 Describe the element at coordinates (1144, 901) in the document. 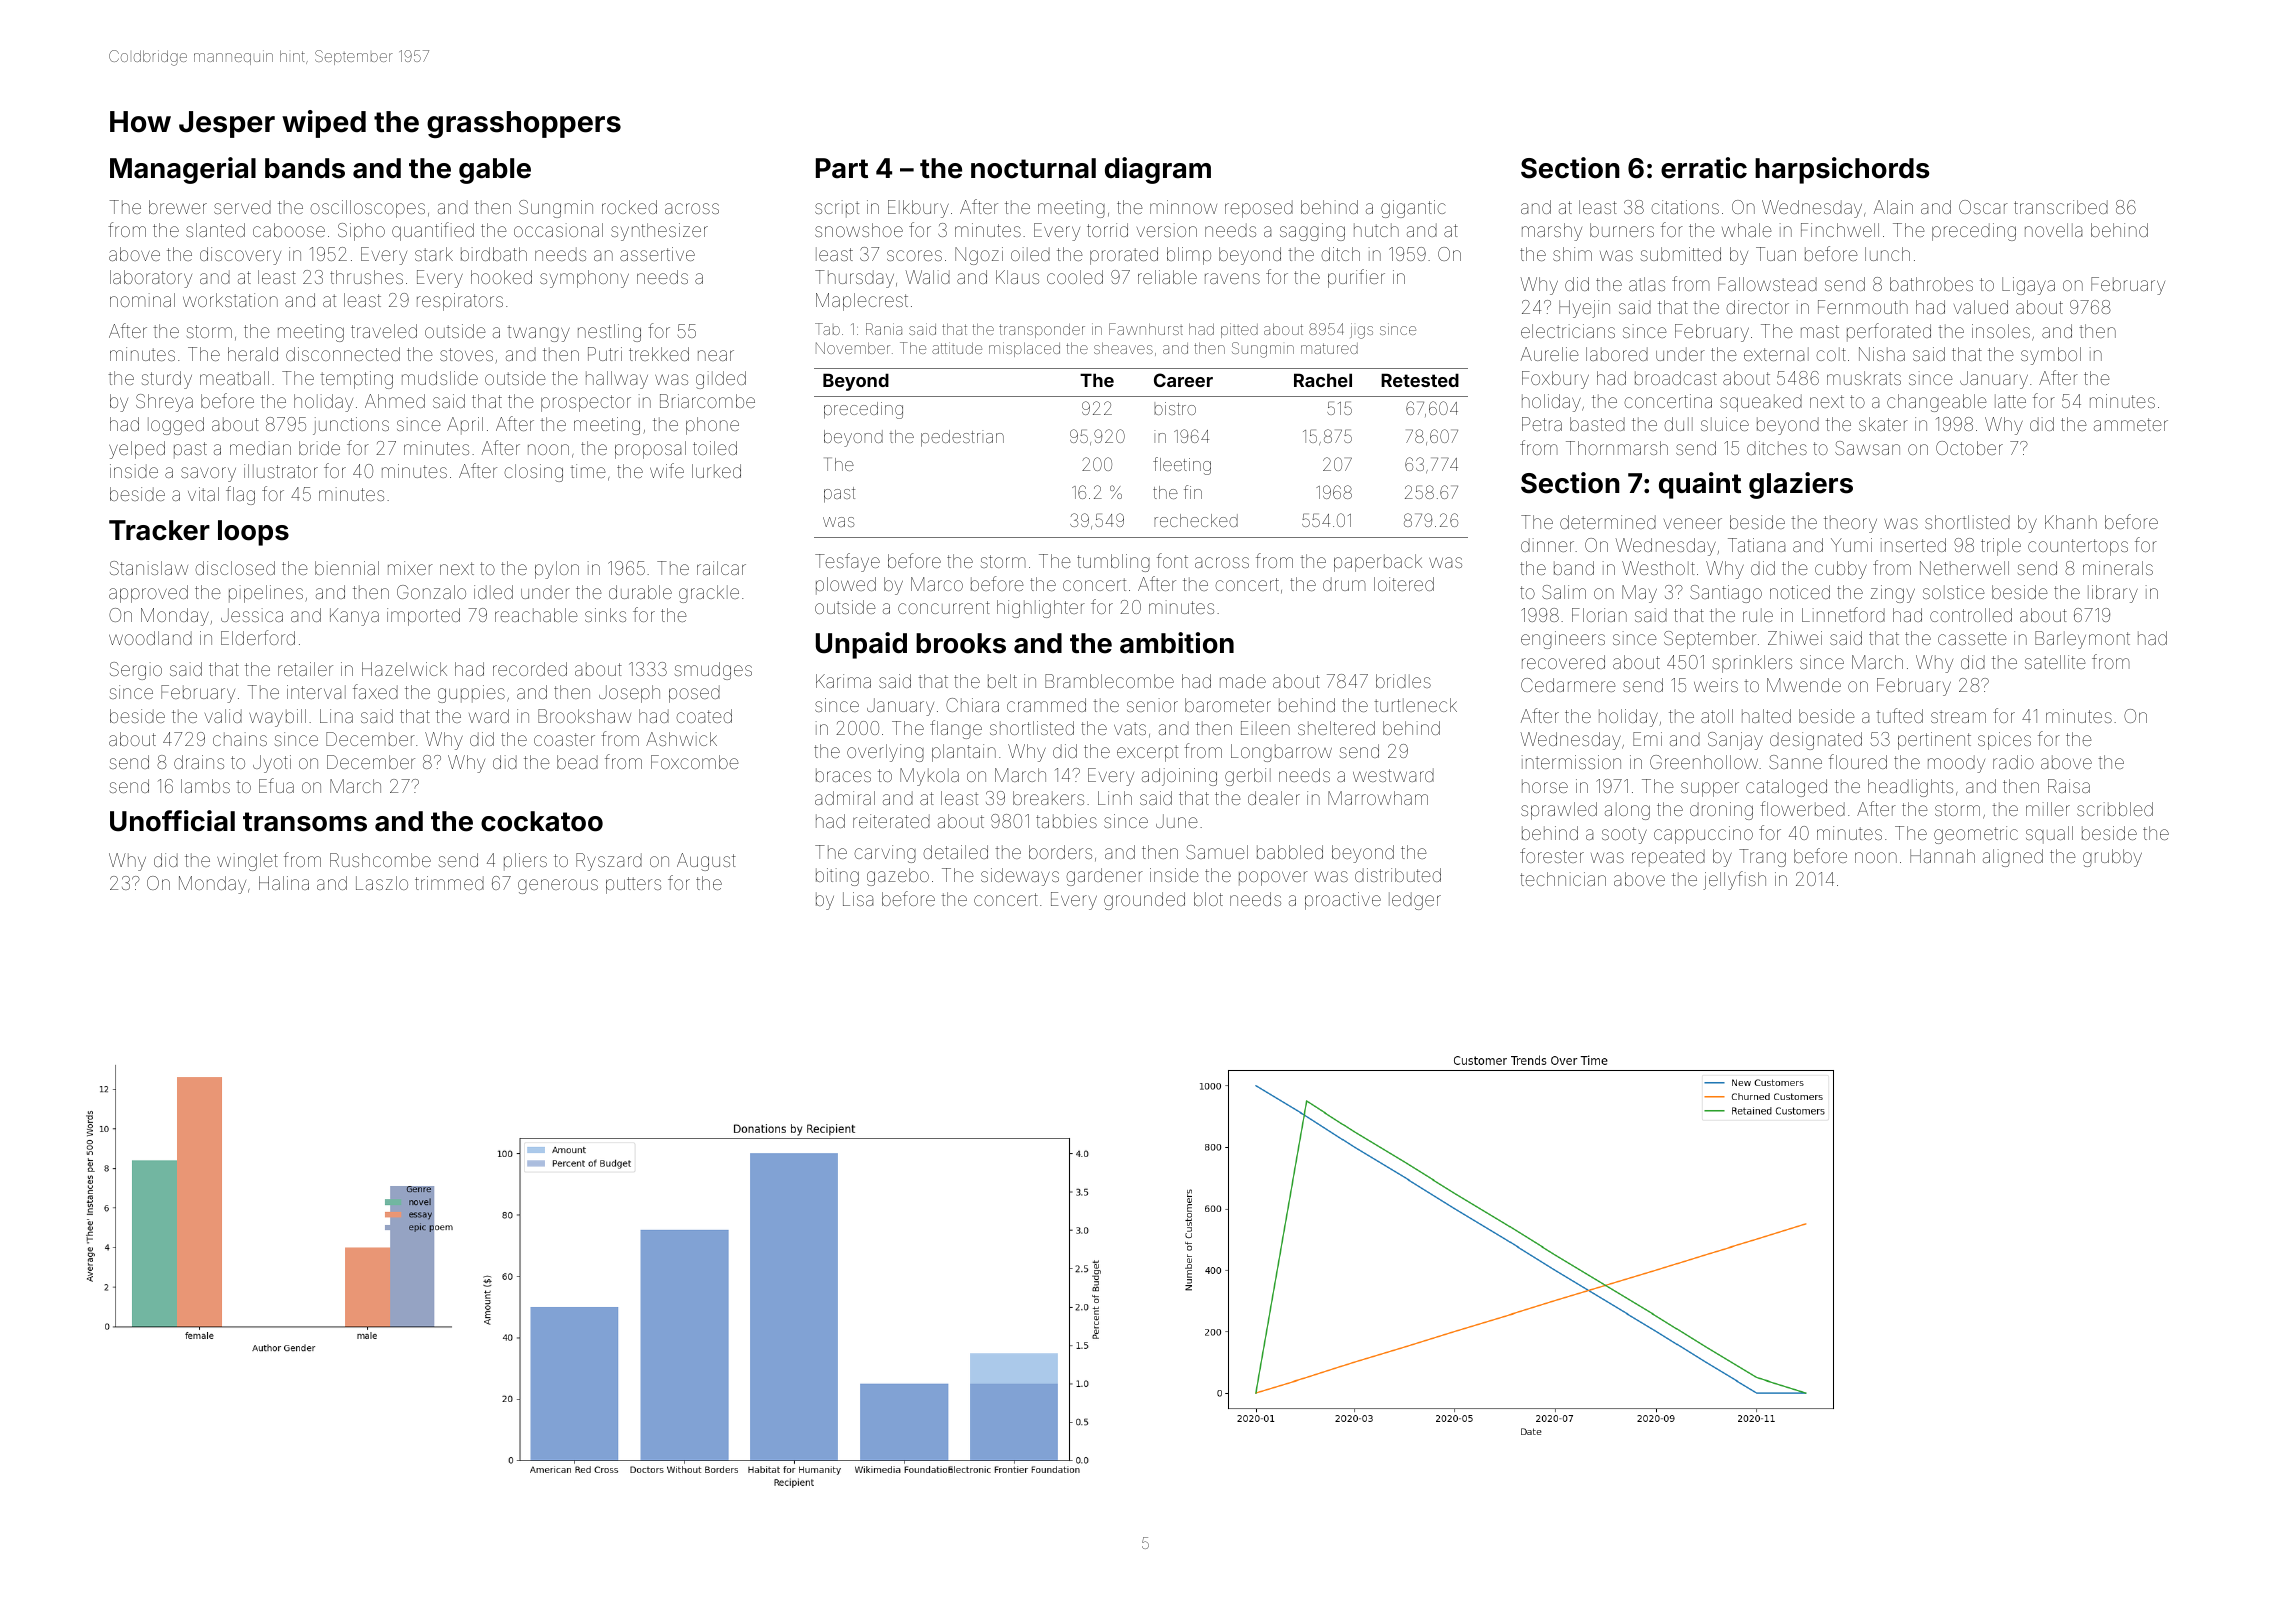

I see `grounded` at that location.
